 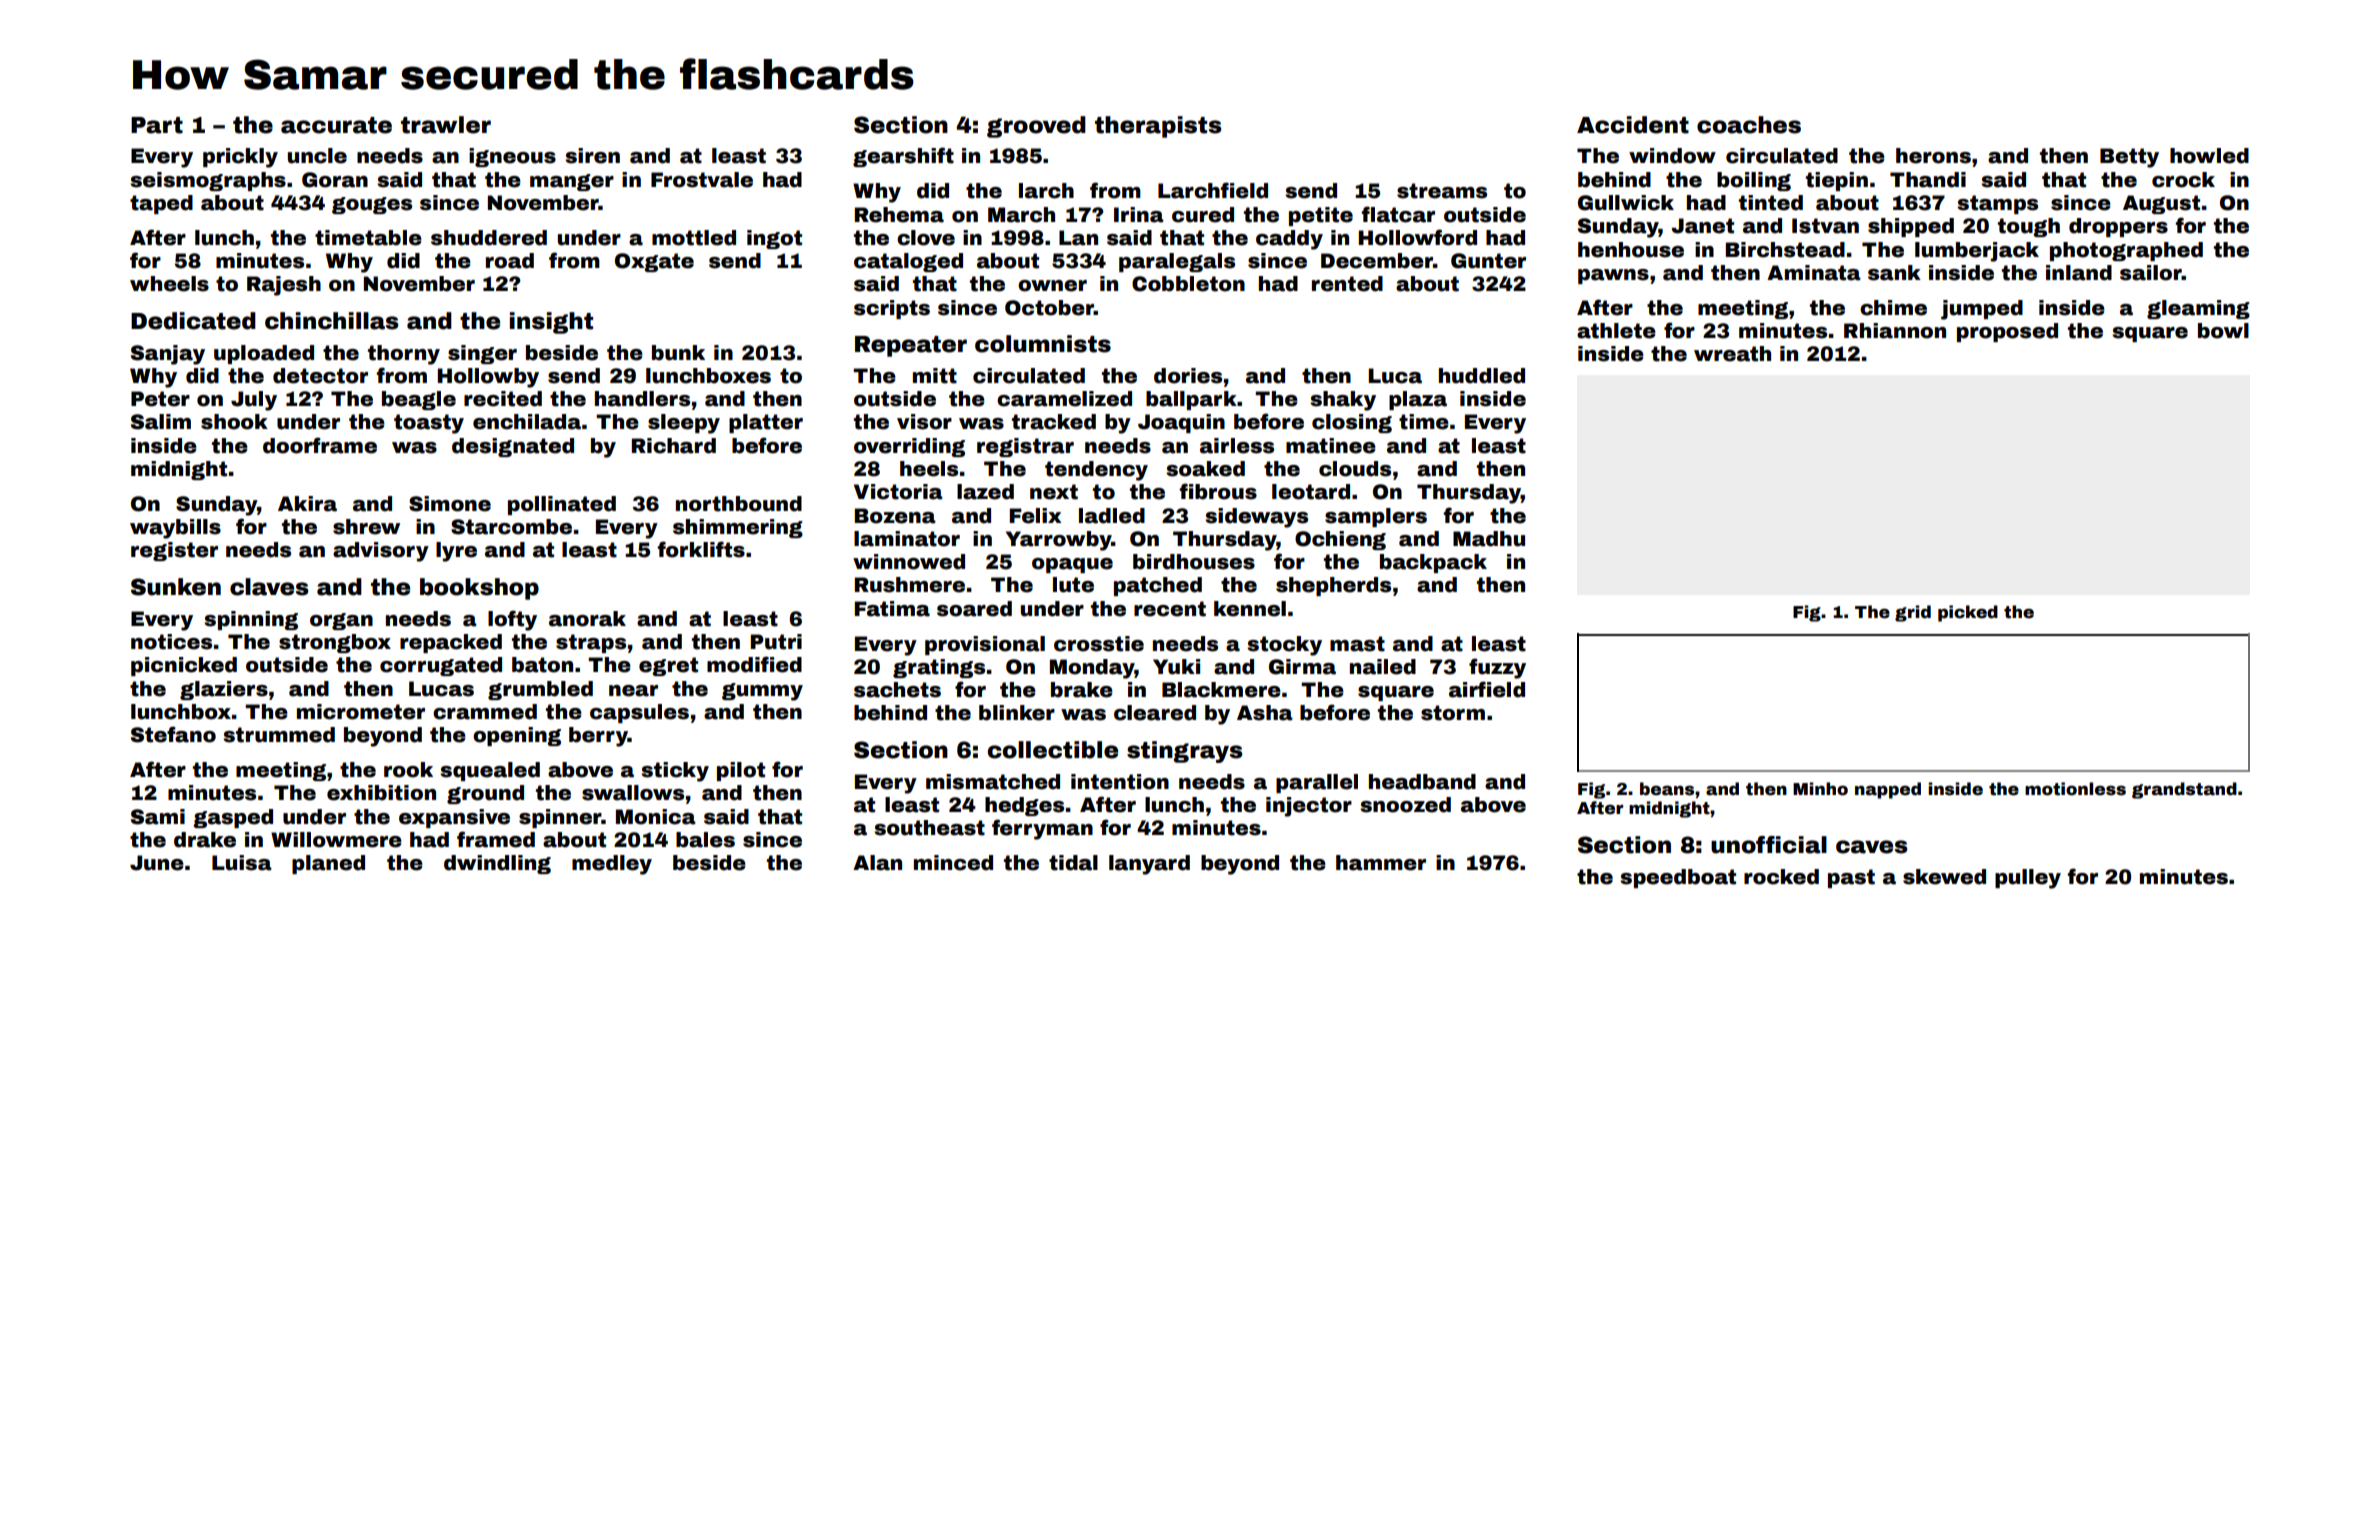 I want to click on picked, so click(x=1968, y=613).
